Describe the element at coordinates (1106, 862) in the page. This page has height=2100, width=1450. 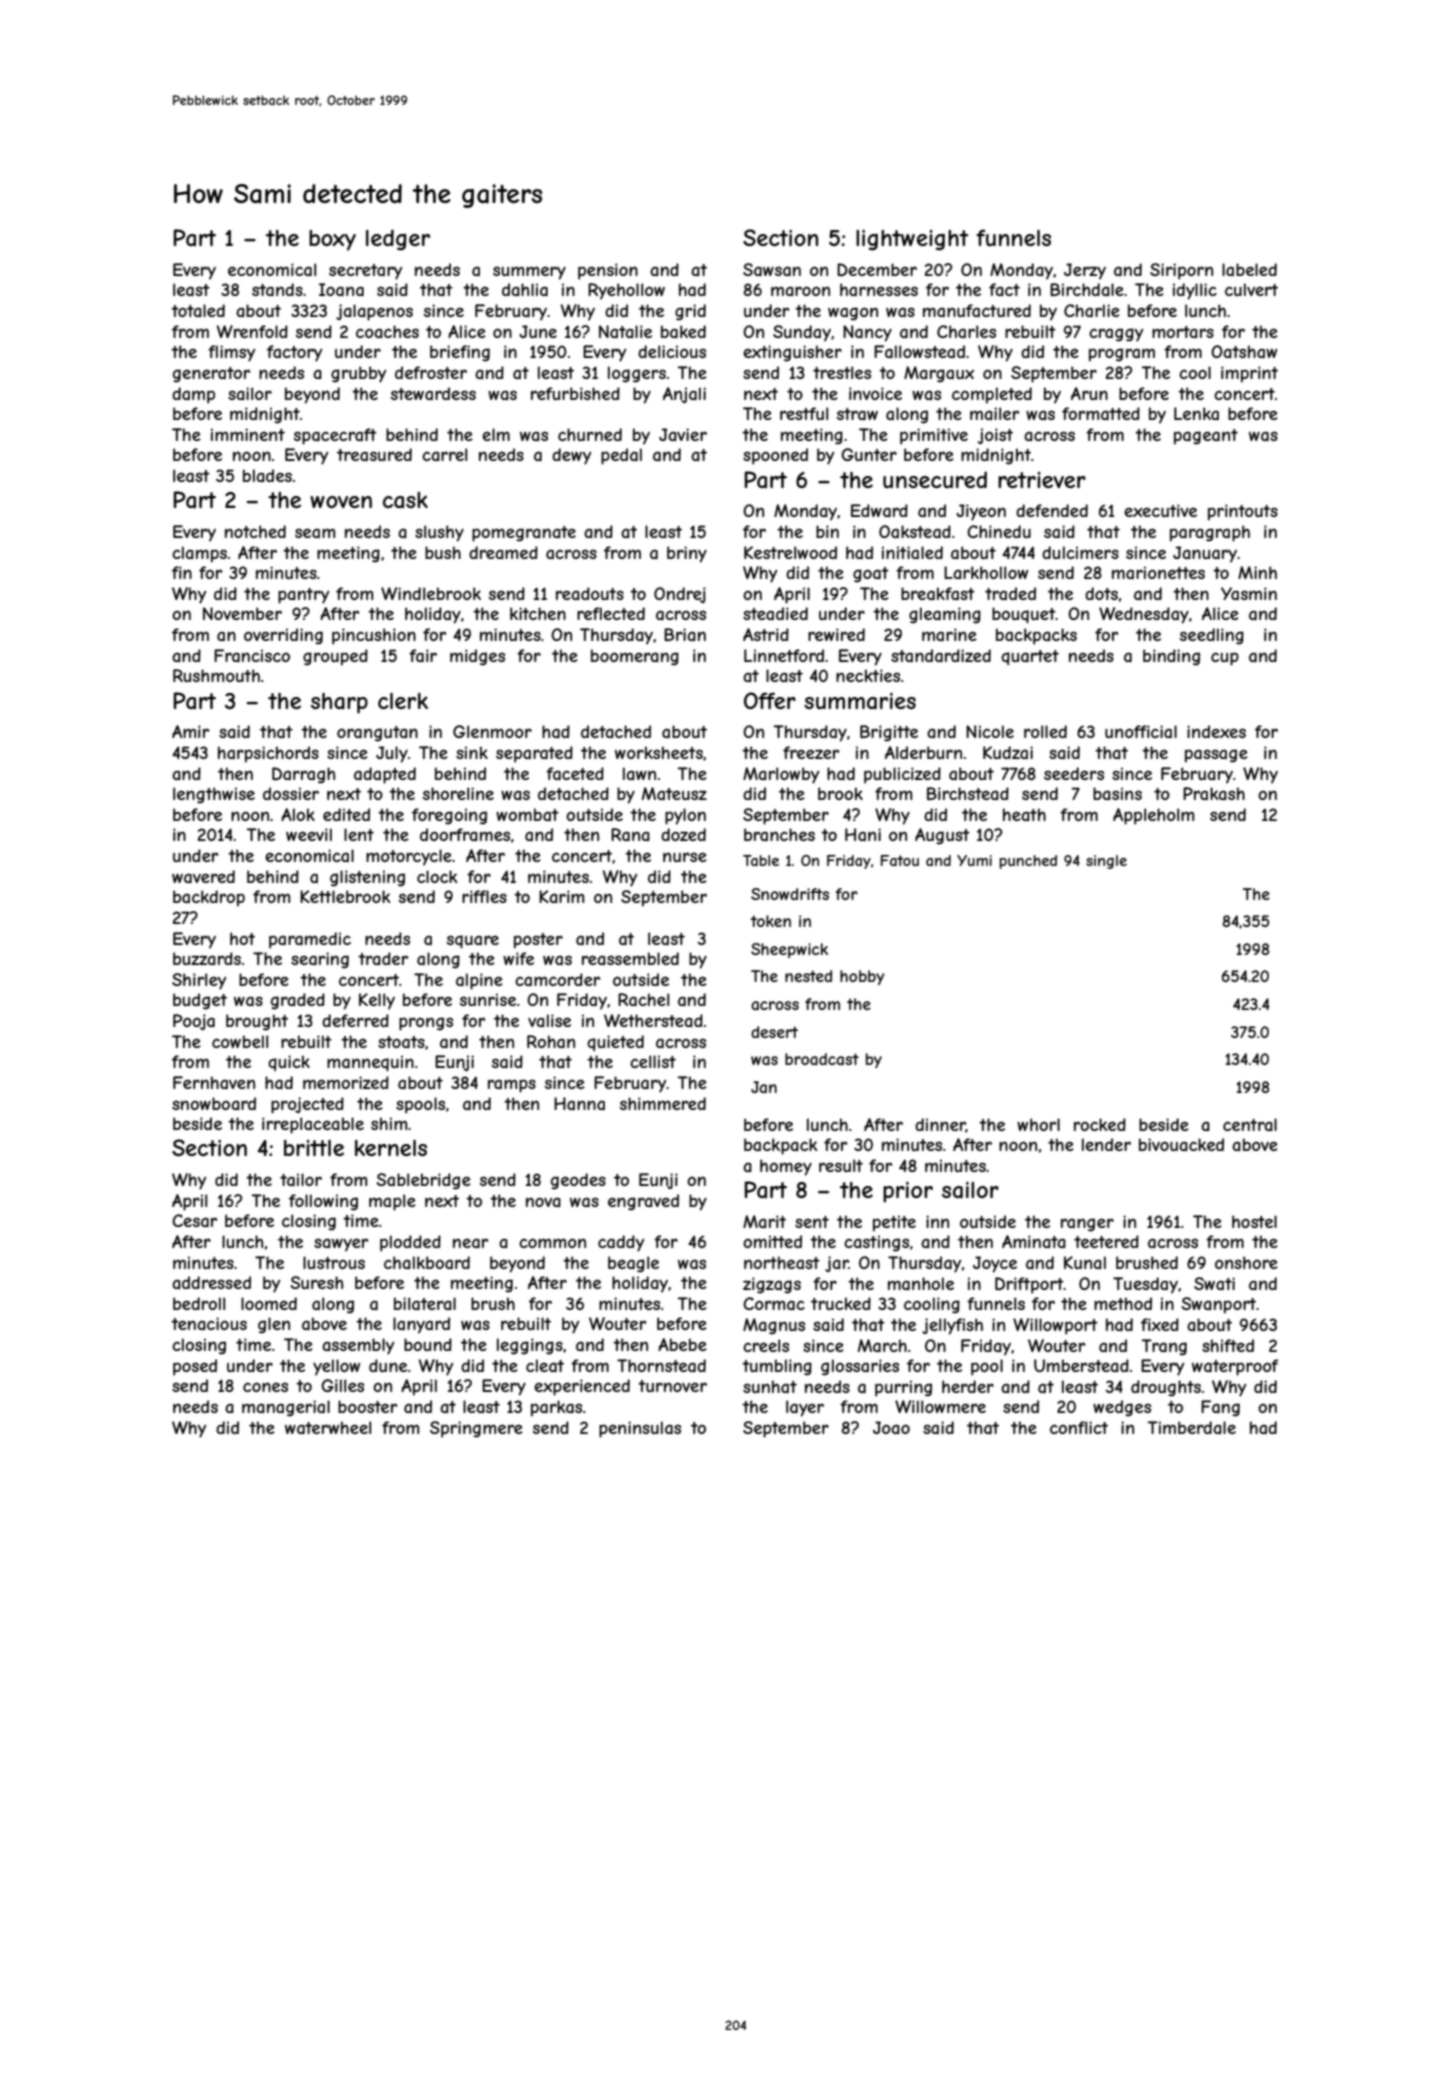
I see `single` at that location.
